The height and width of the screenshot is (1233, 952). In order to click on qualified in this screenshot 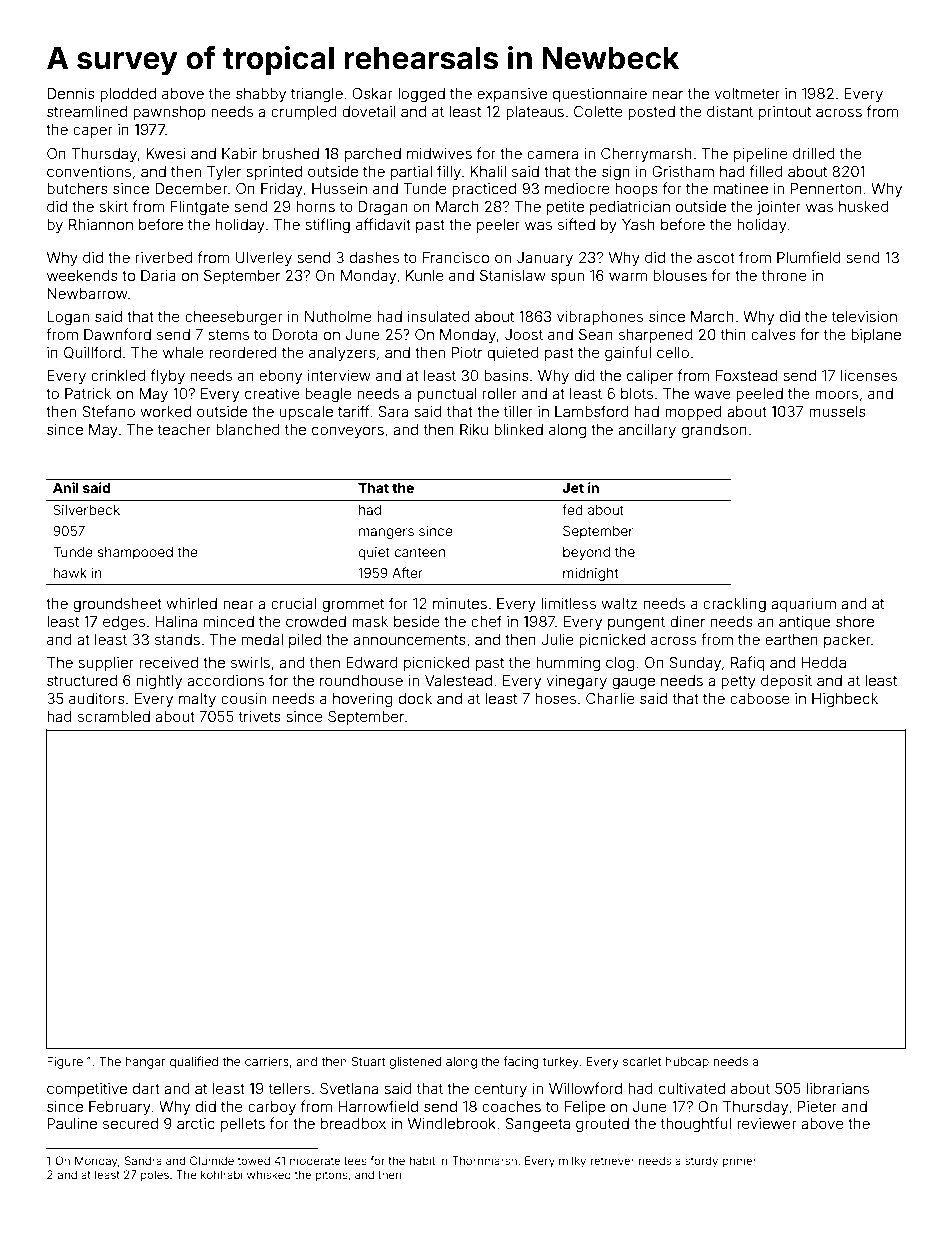, I will do `click(194, 1062)`.
